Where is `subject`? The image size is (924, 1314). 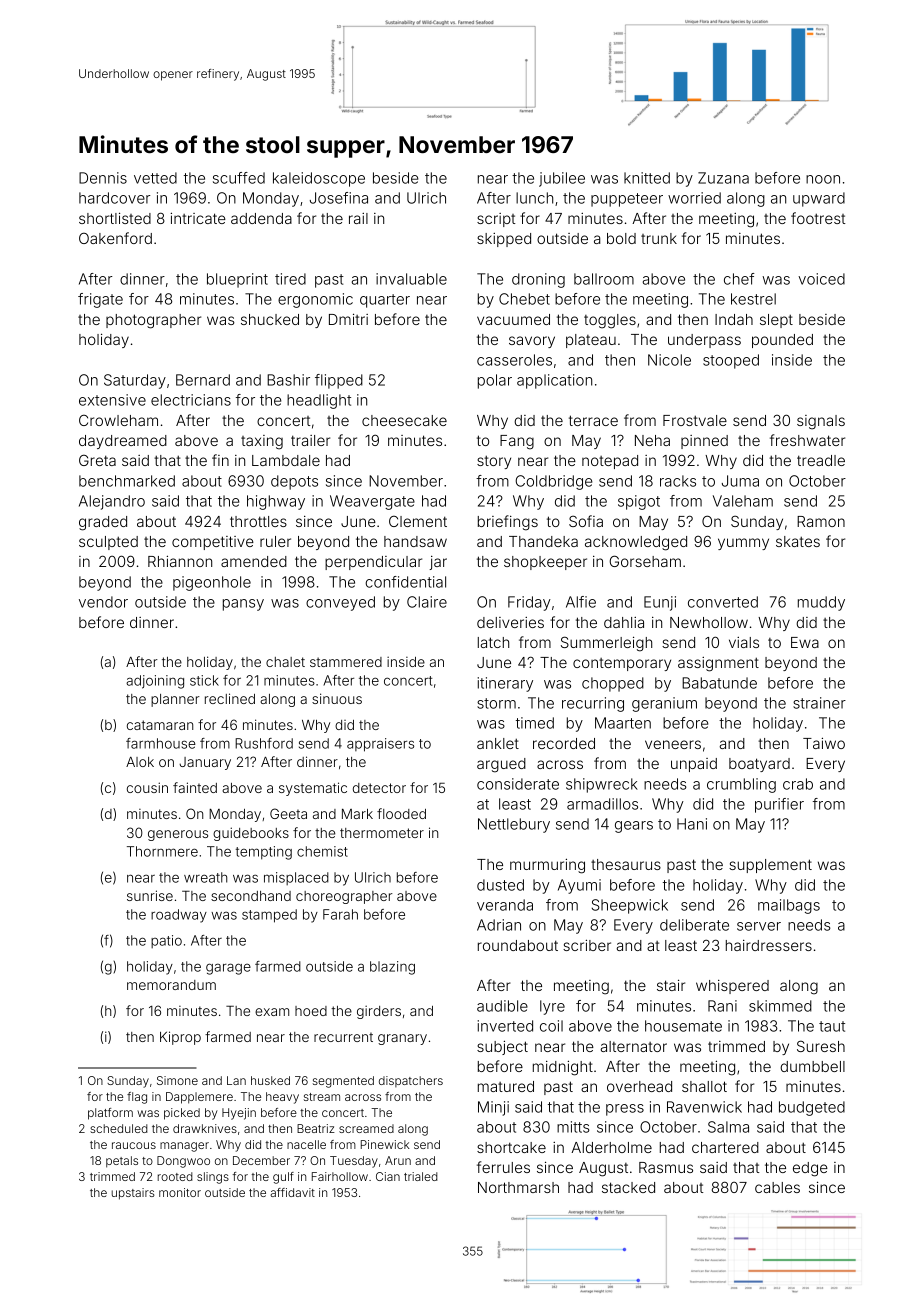 subject is located at coordinates (502, 1047).
